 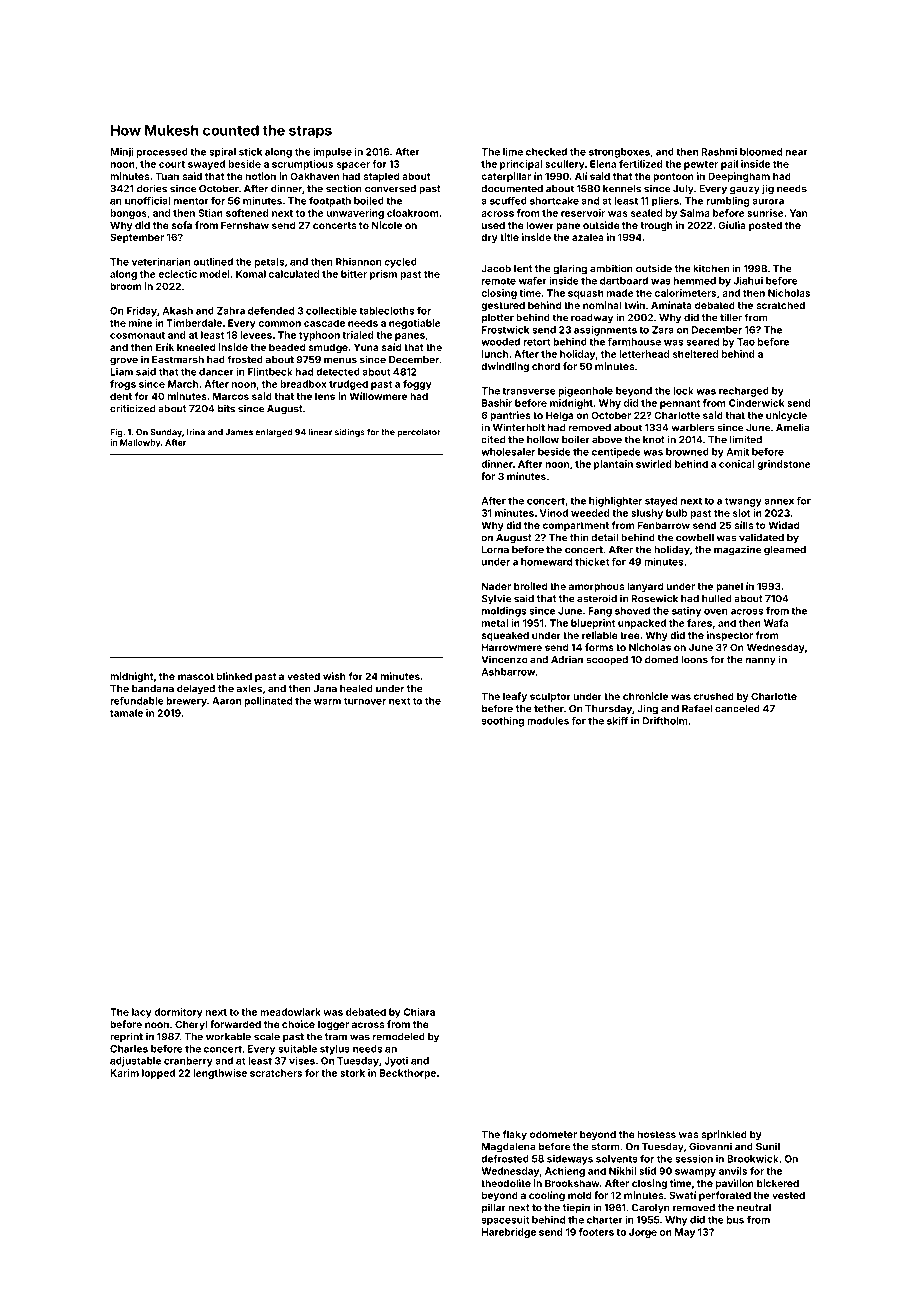 What do you see at coordinates (778, 1183) in the image?
I see `bickered` at bounding box center [778, 1183].
